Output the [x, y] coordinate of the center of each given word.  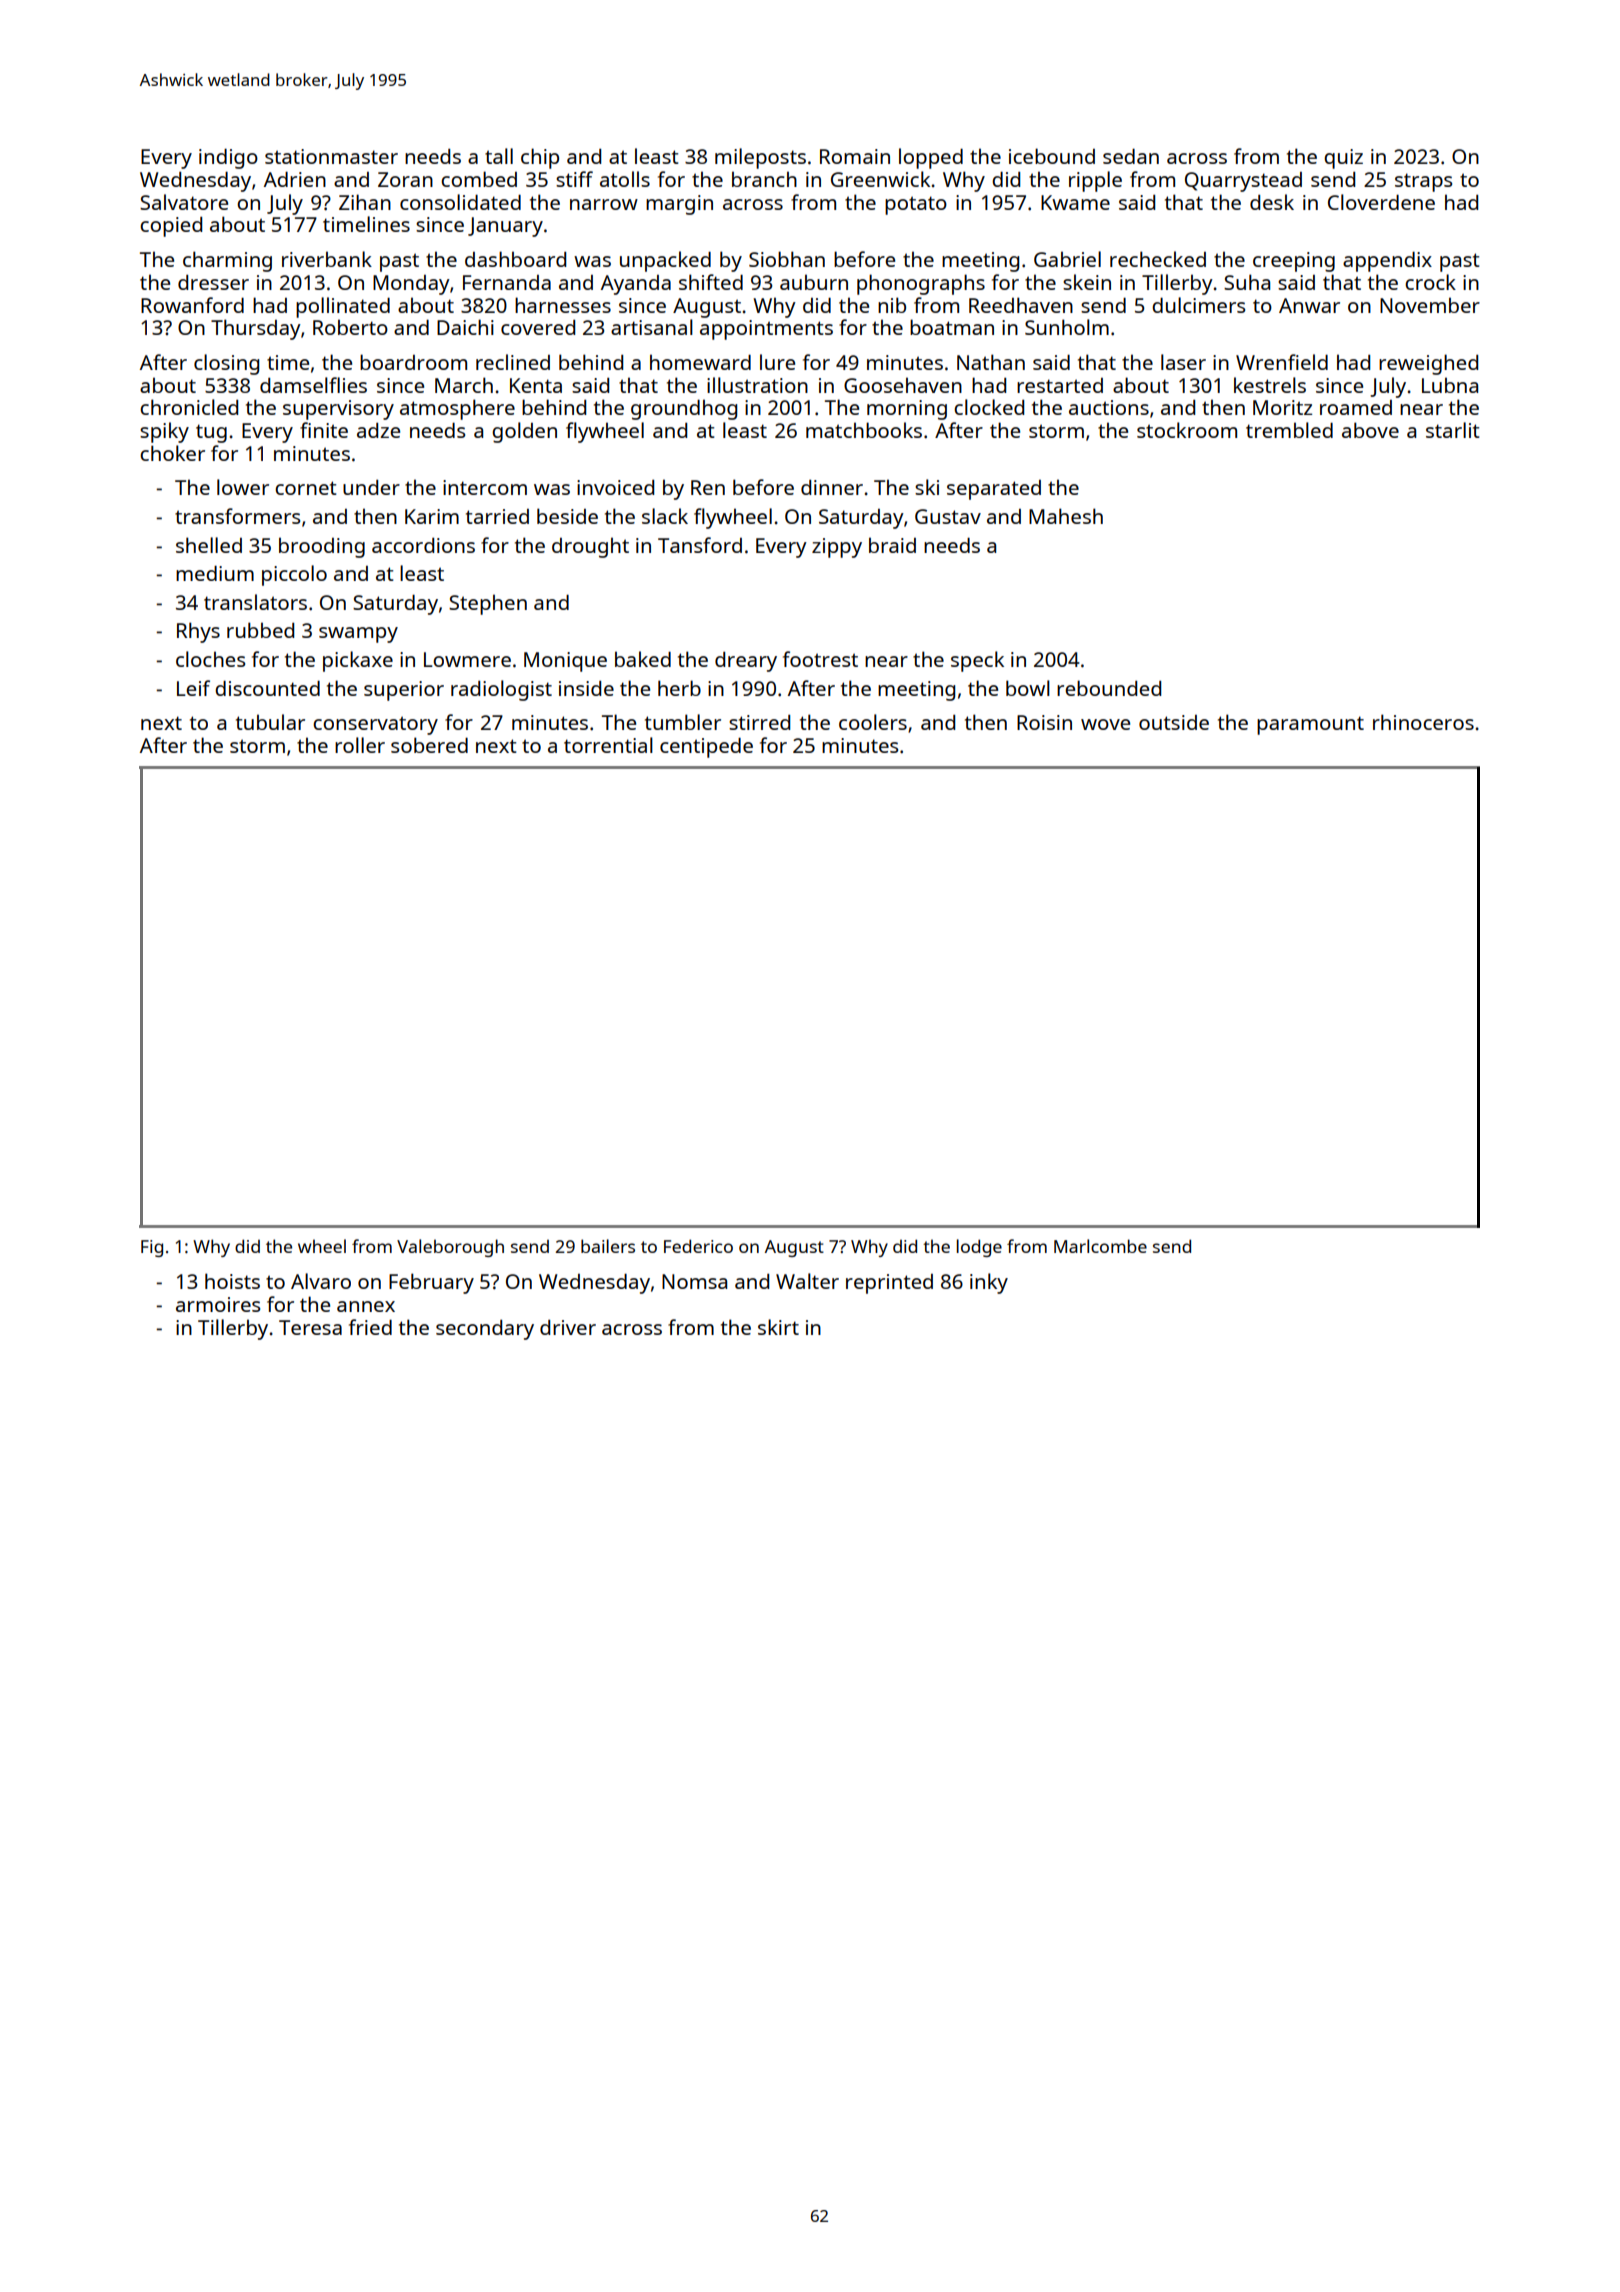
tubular [270, 722]
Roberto [350, 327]
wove [1105, 724]
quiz [1343, 159]
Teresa [310, 1327]
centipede [706, 748]
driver [568, 1327]
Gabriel [1067, 259]
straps [1423, 182]
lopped [931, 158]
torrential [608, 745]
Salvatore [184, 202]
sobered [429, 745]
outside [1174, 722]
